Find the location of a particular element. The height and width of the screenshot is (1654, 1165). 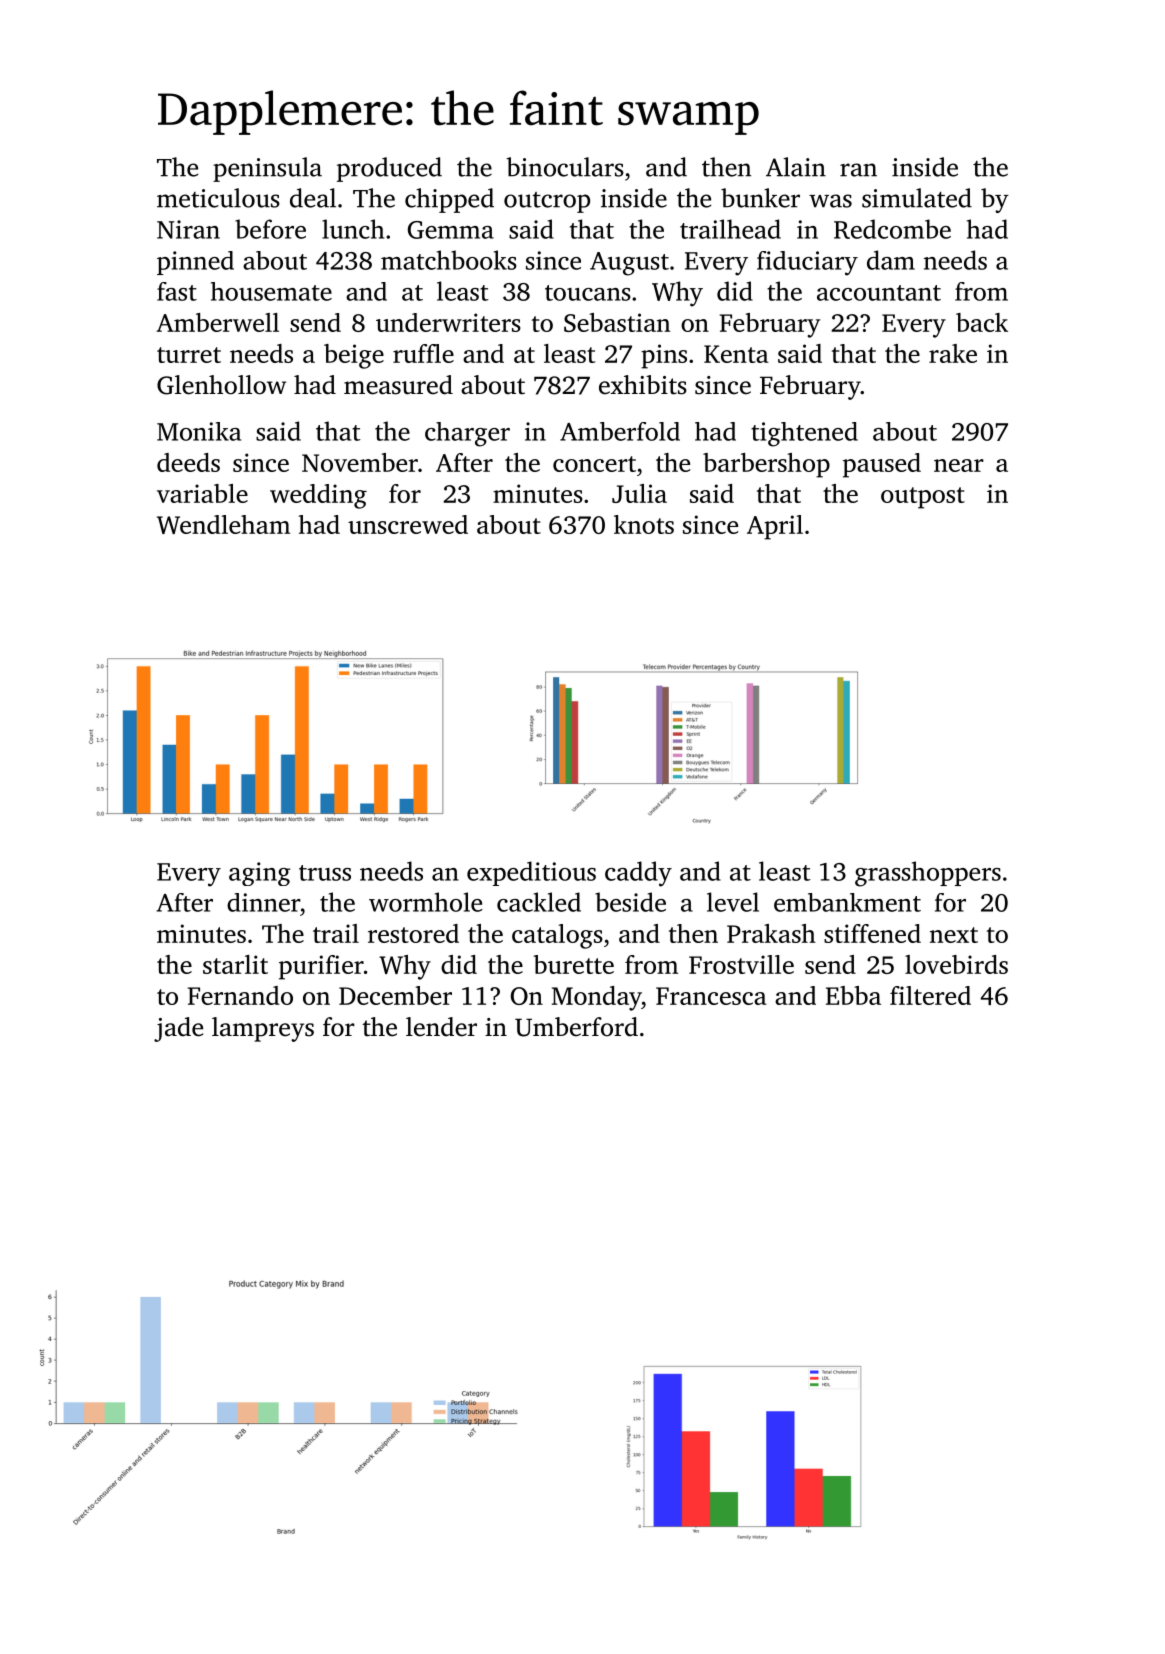

catalogs is located at coordinates (557, 936).
